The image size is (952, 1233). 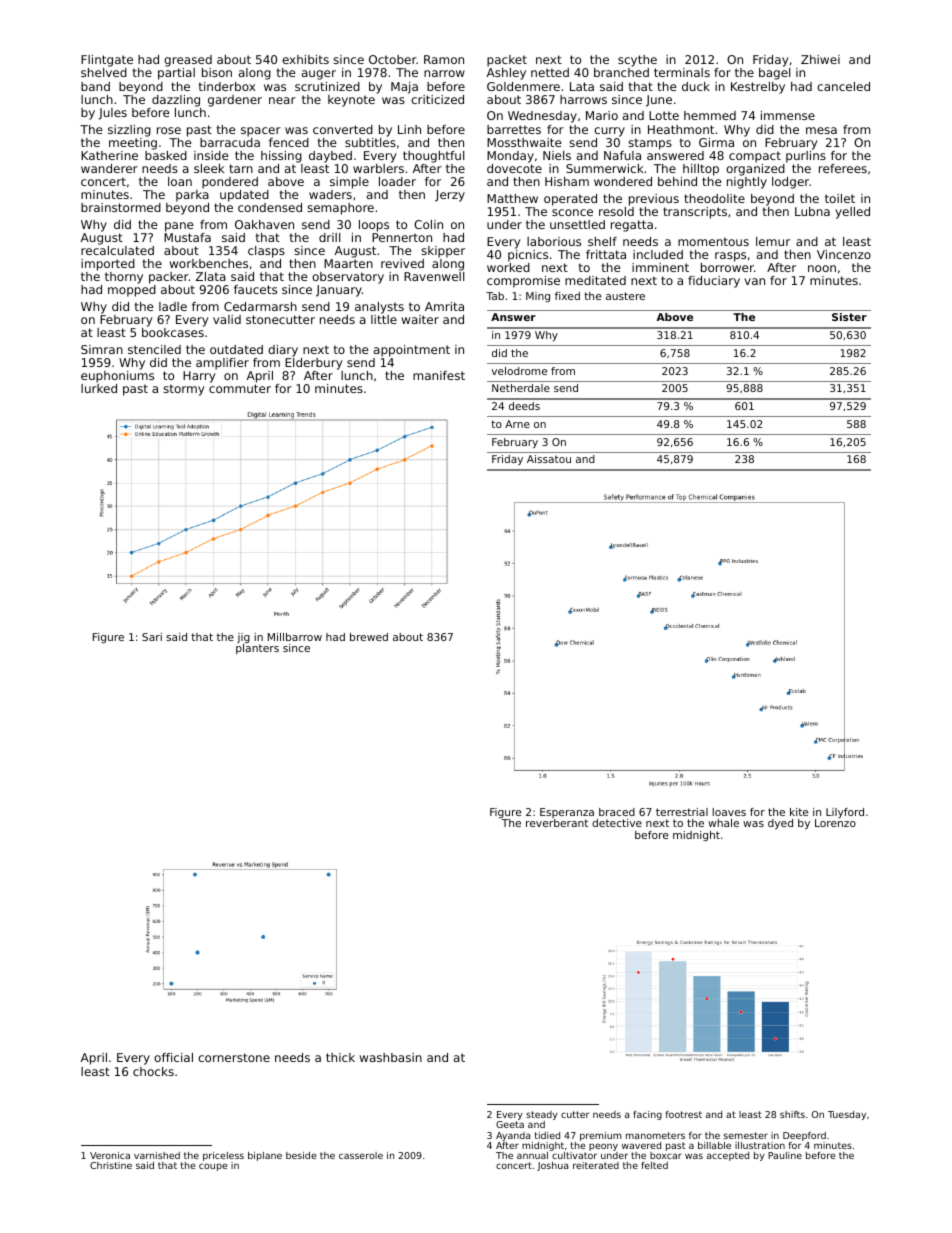 I want to click on packet, so click(x=507, y=61).
